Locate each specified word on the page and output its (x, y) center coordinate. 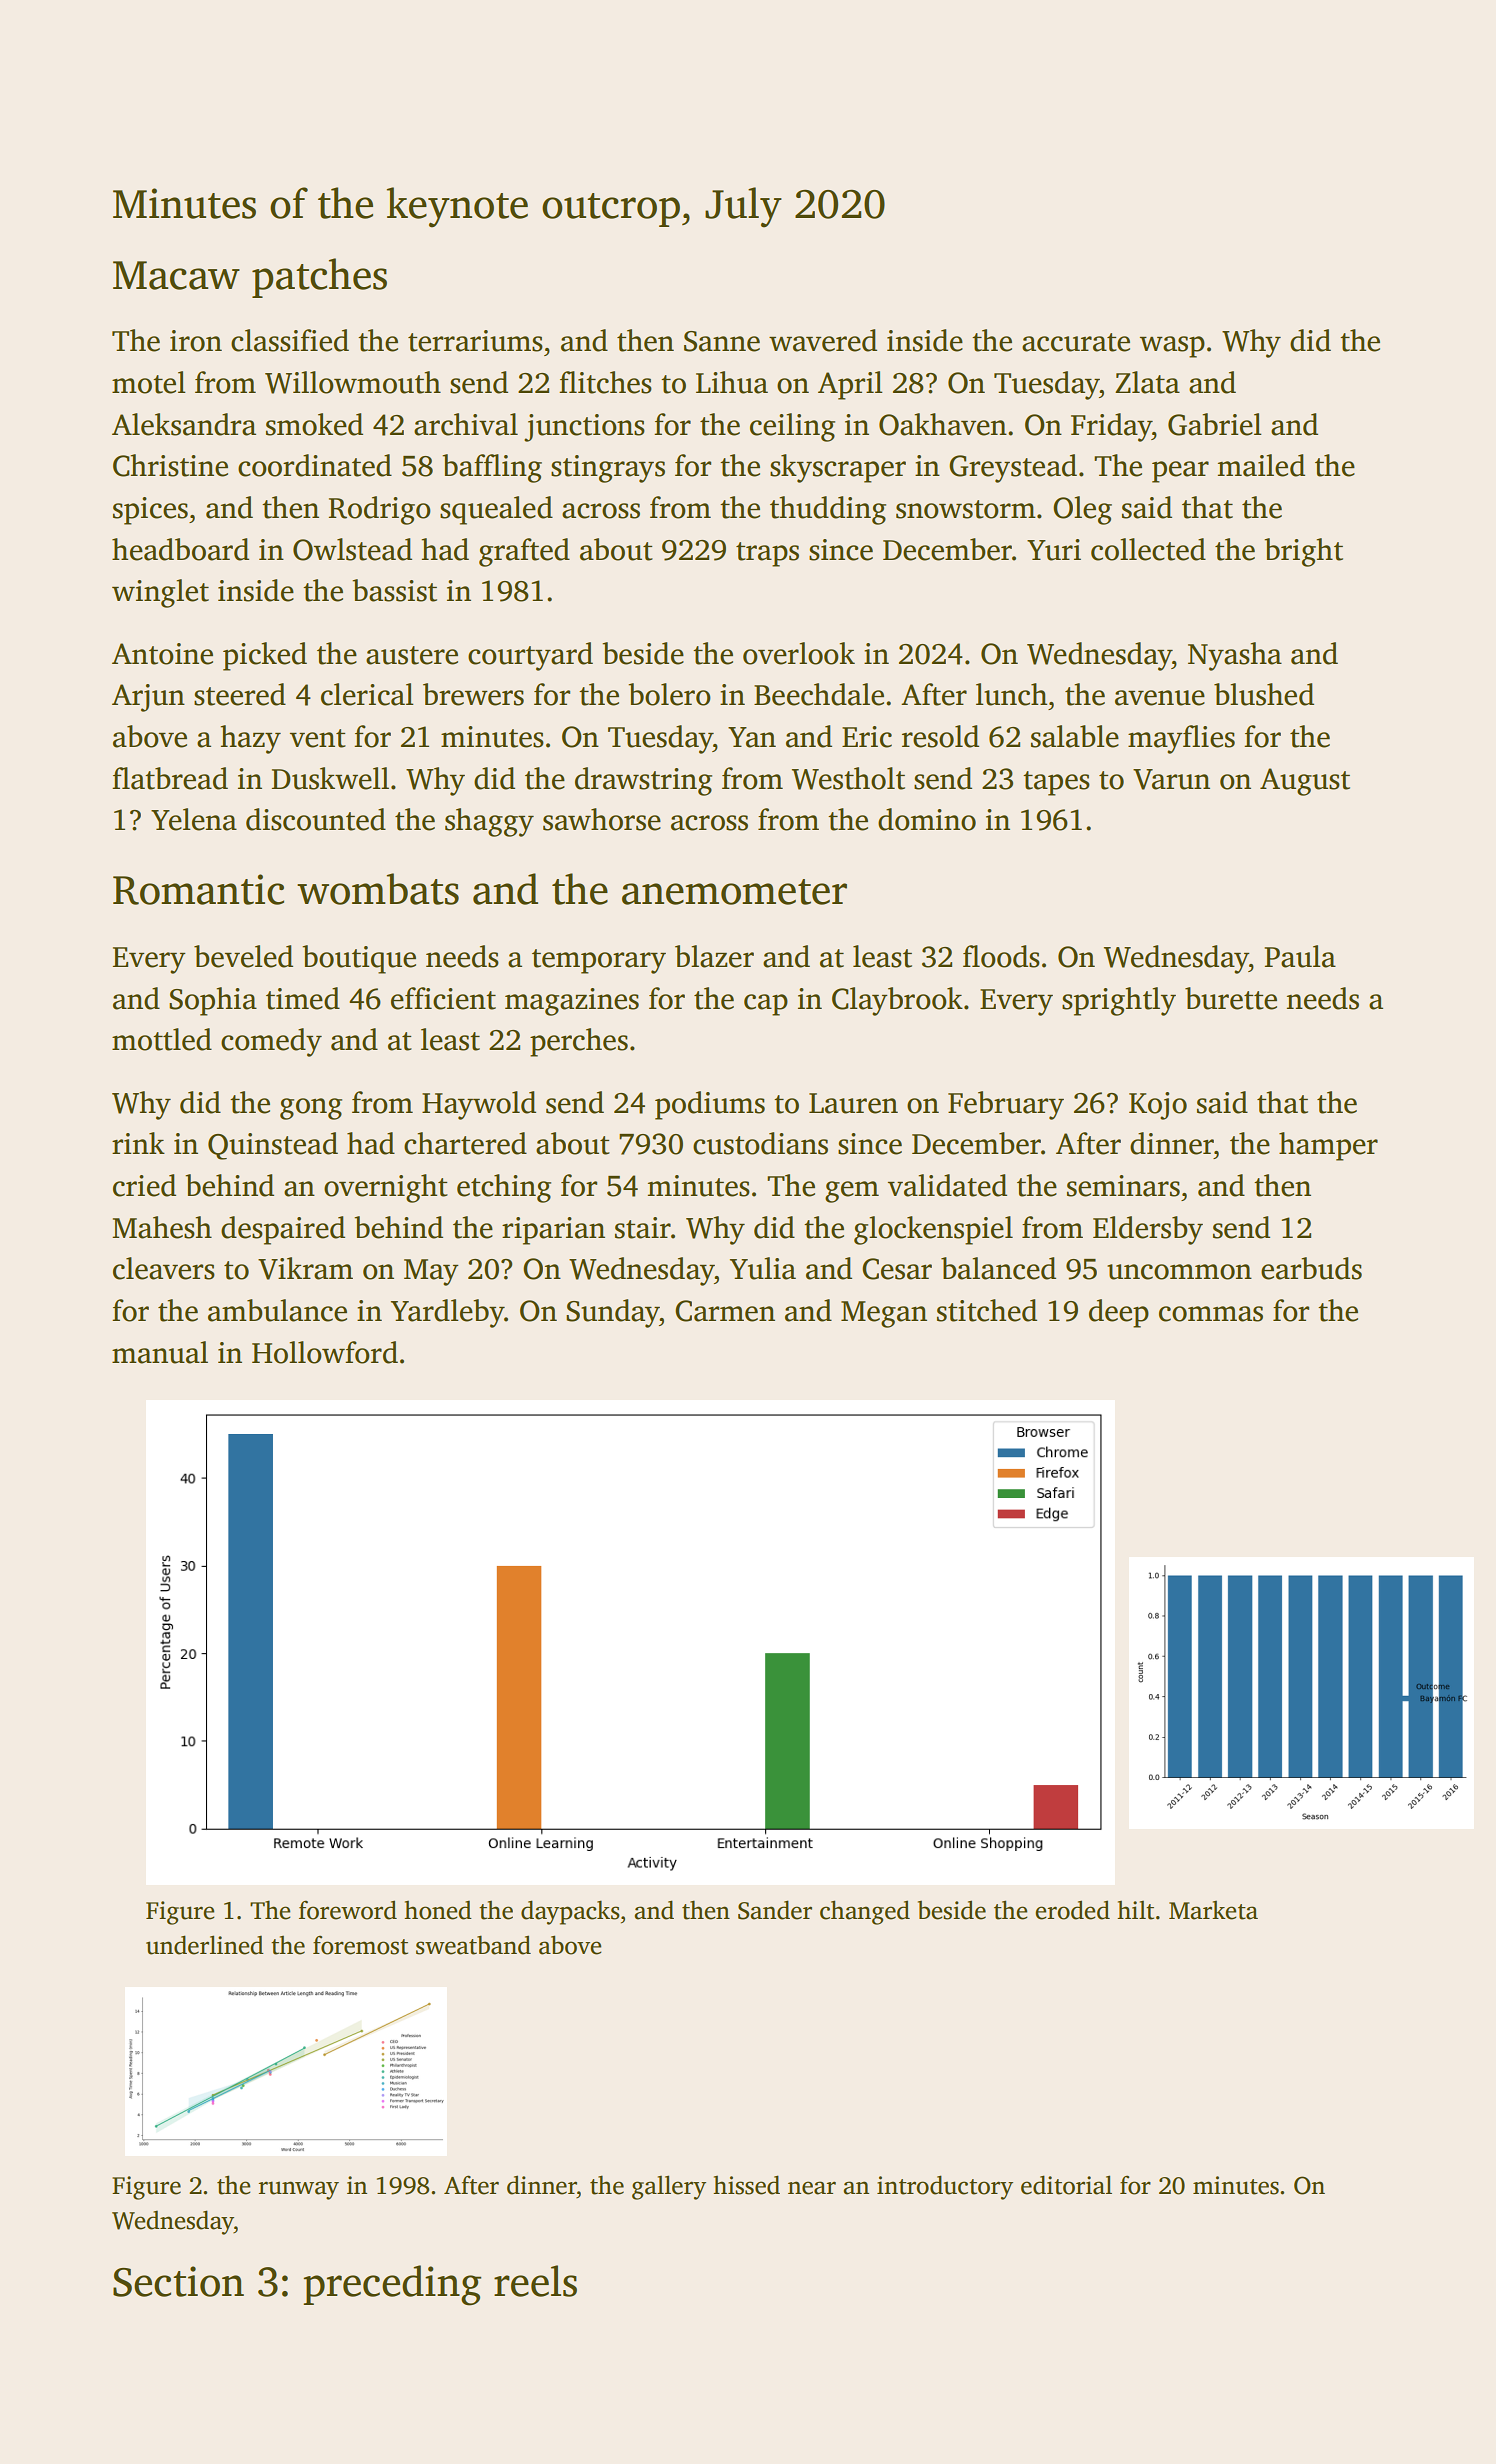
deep (1119, 1313)
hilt (1135, 1910)
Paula (1300, 956)
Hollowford (325, 1352)
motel (149, 382)
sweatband (473, 1945)
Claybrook (897, 1001)
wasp (1172, 347)
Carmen (725, 1311)
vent (318, 738)
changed (865, 1912)
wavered (823, 340)
